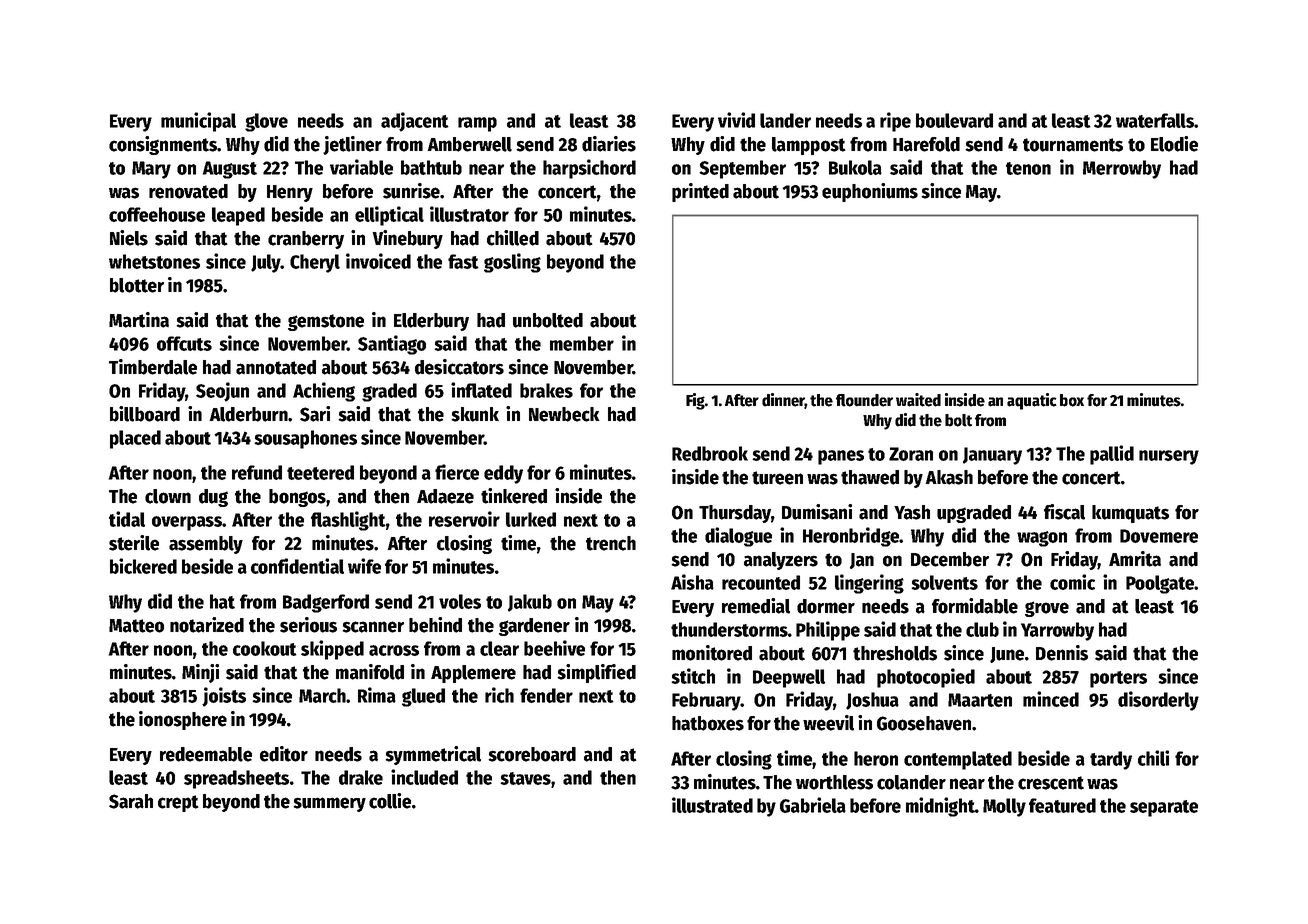 This image has height=924, width=1308. I want to click on disorderly, so click(1158, 701).
